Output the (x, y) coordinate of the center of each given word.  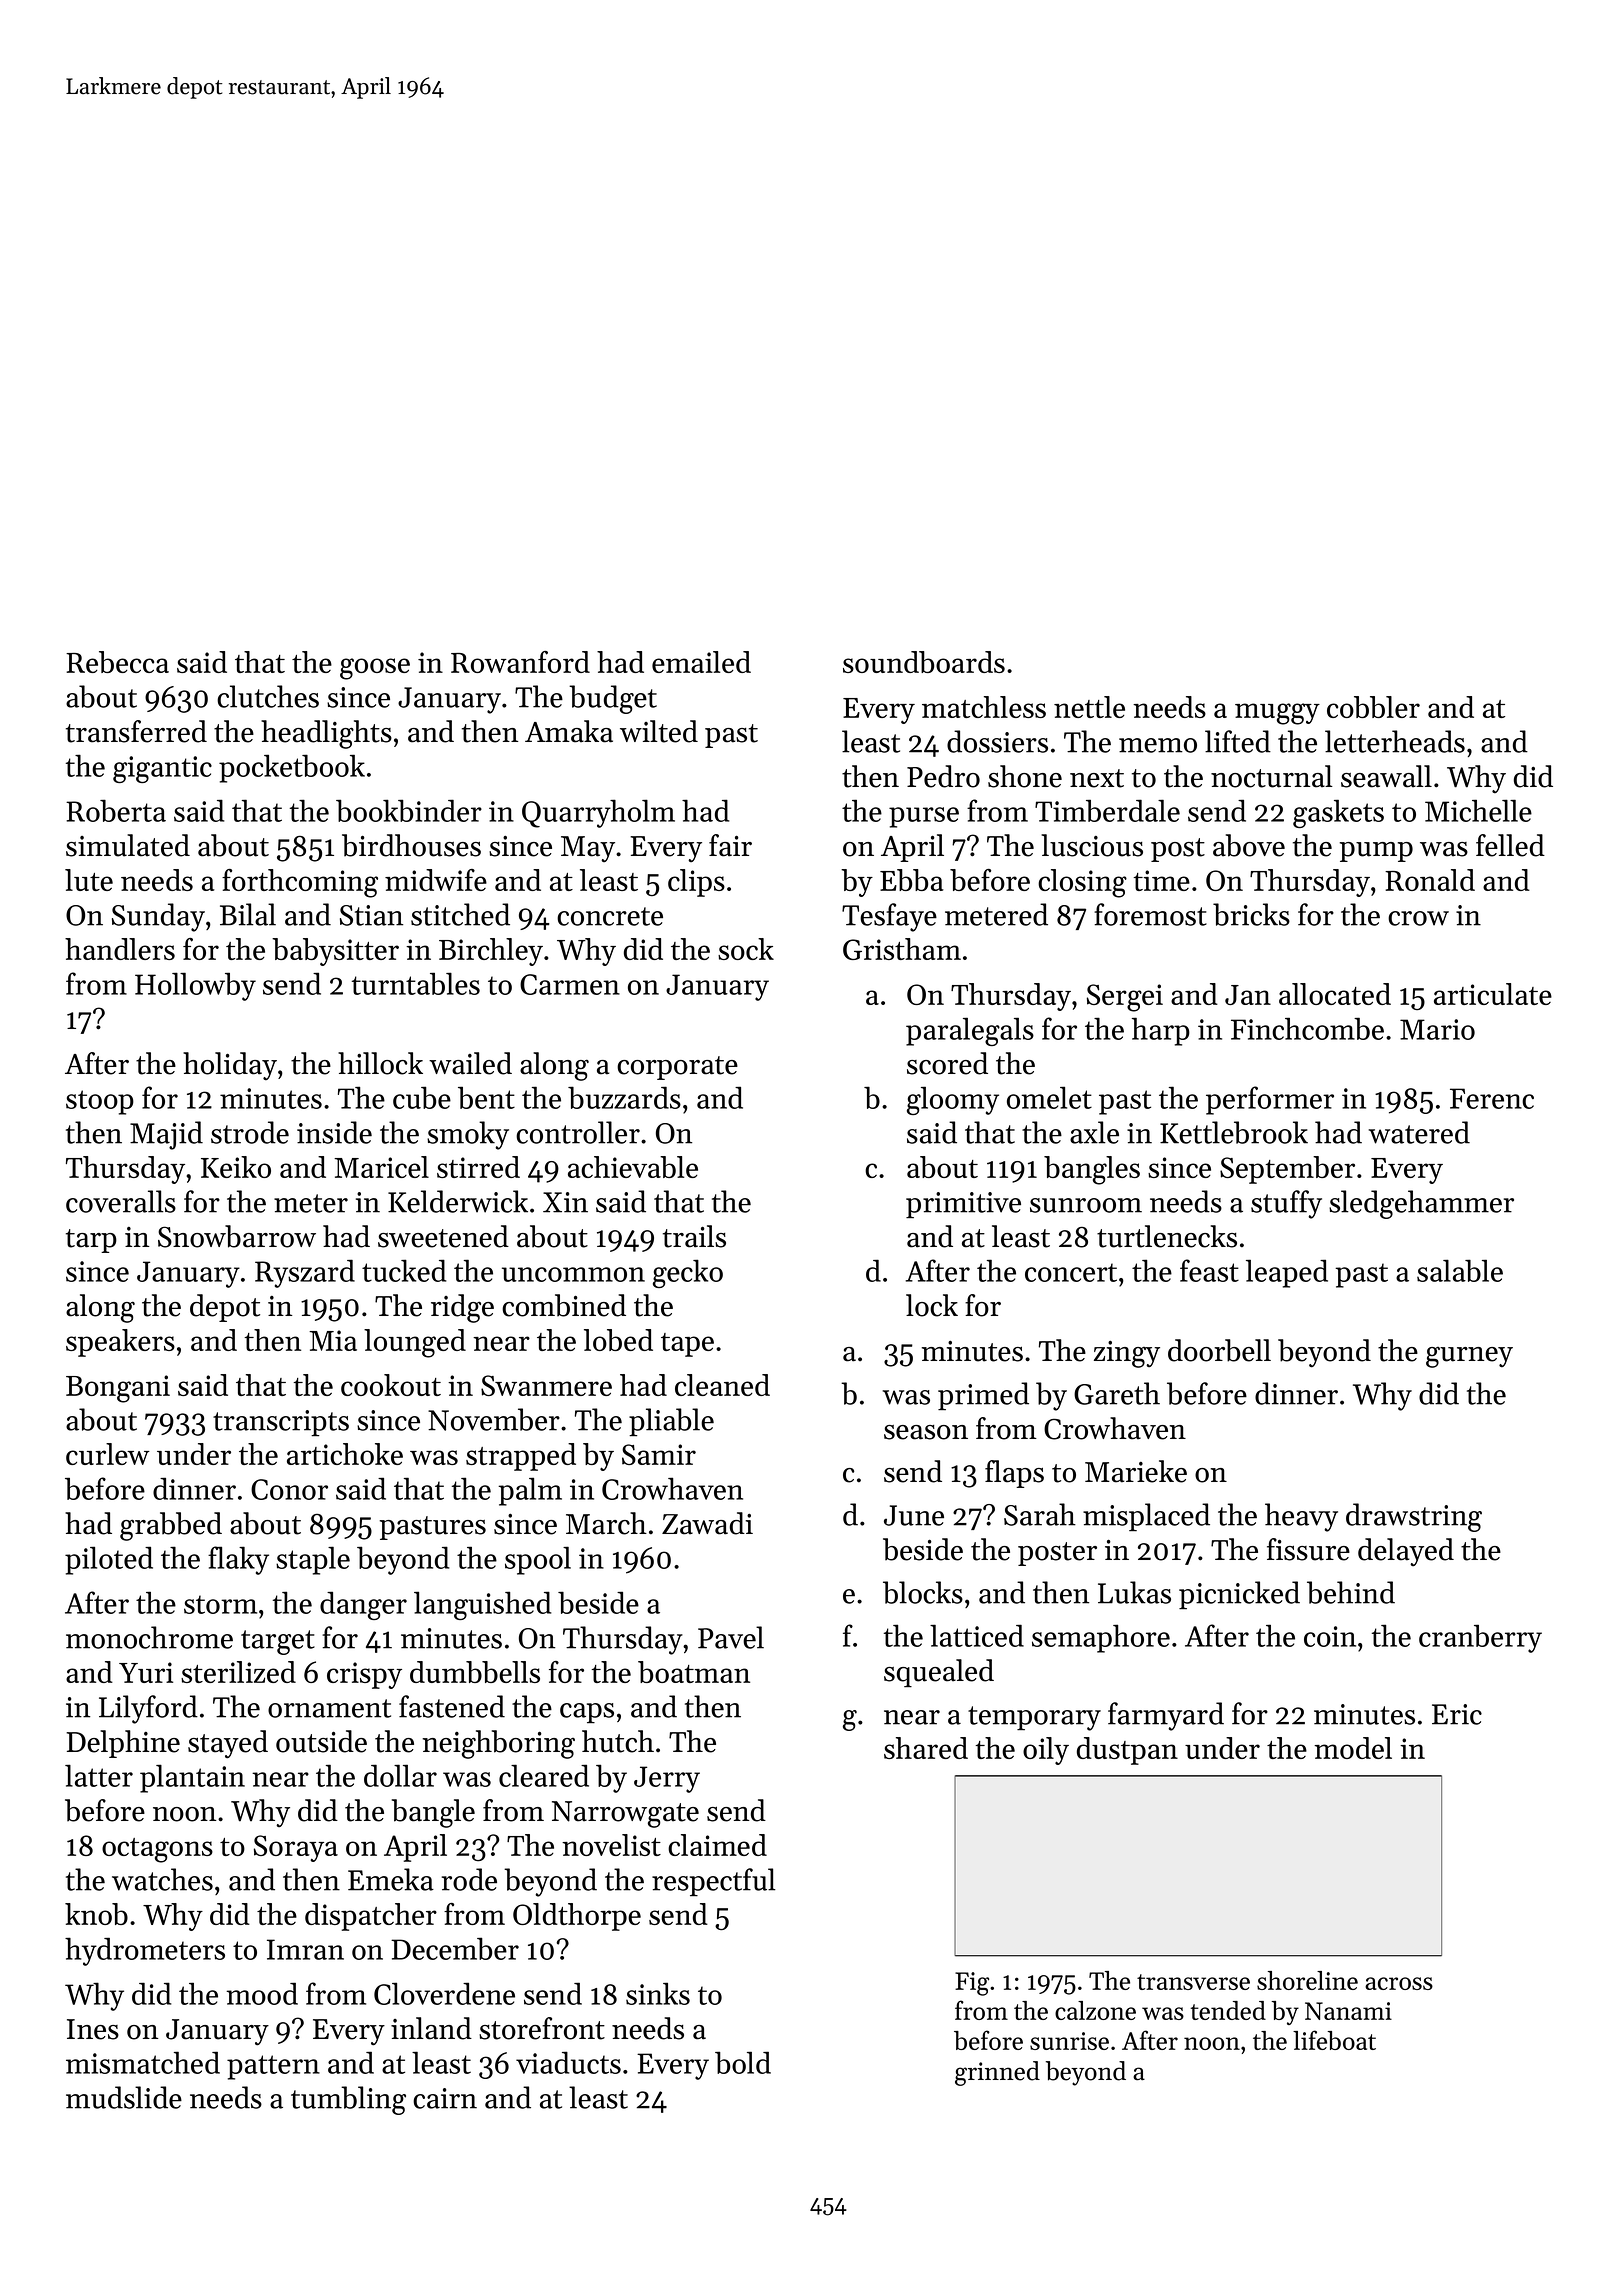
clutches (268, 696)
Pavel (731, 1637)
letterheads (1395, 741)
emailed (701, 662)
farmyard (1166, 1716)
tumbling (348, 2100)
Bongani (118, 1389)
